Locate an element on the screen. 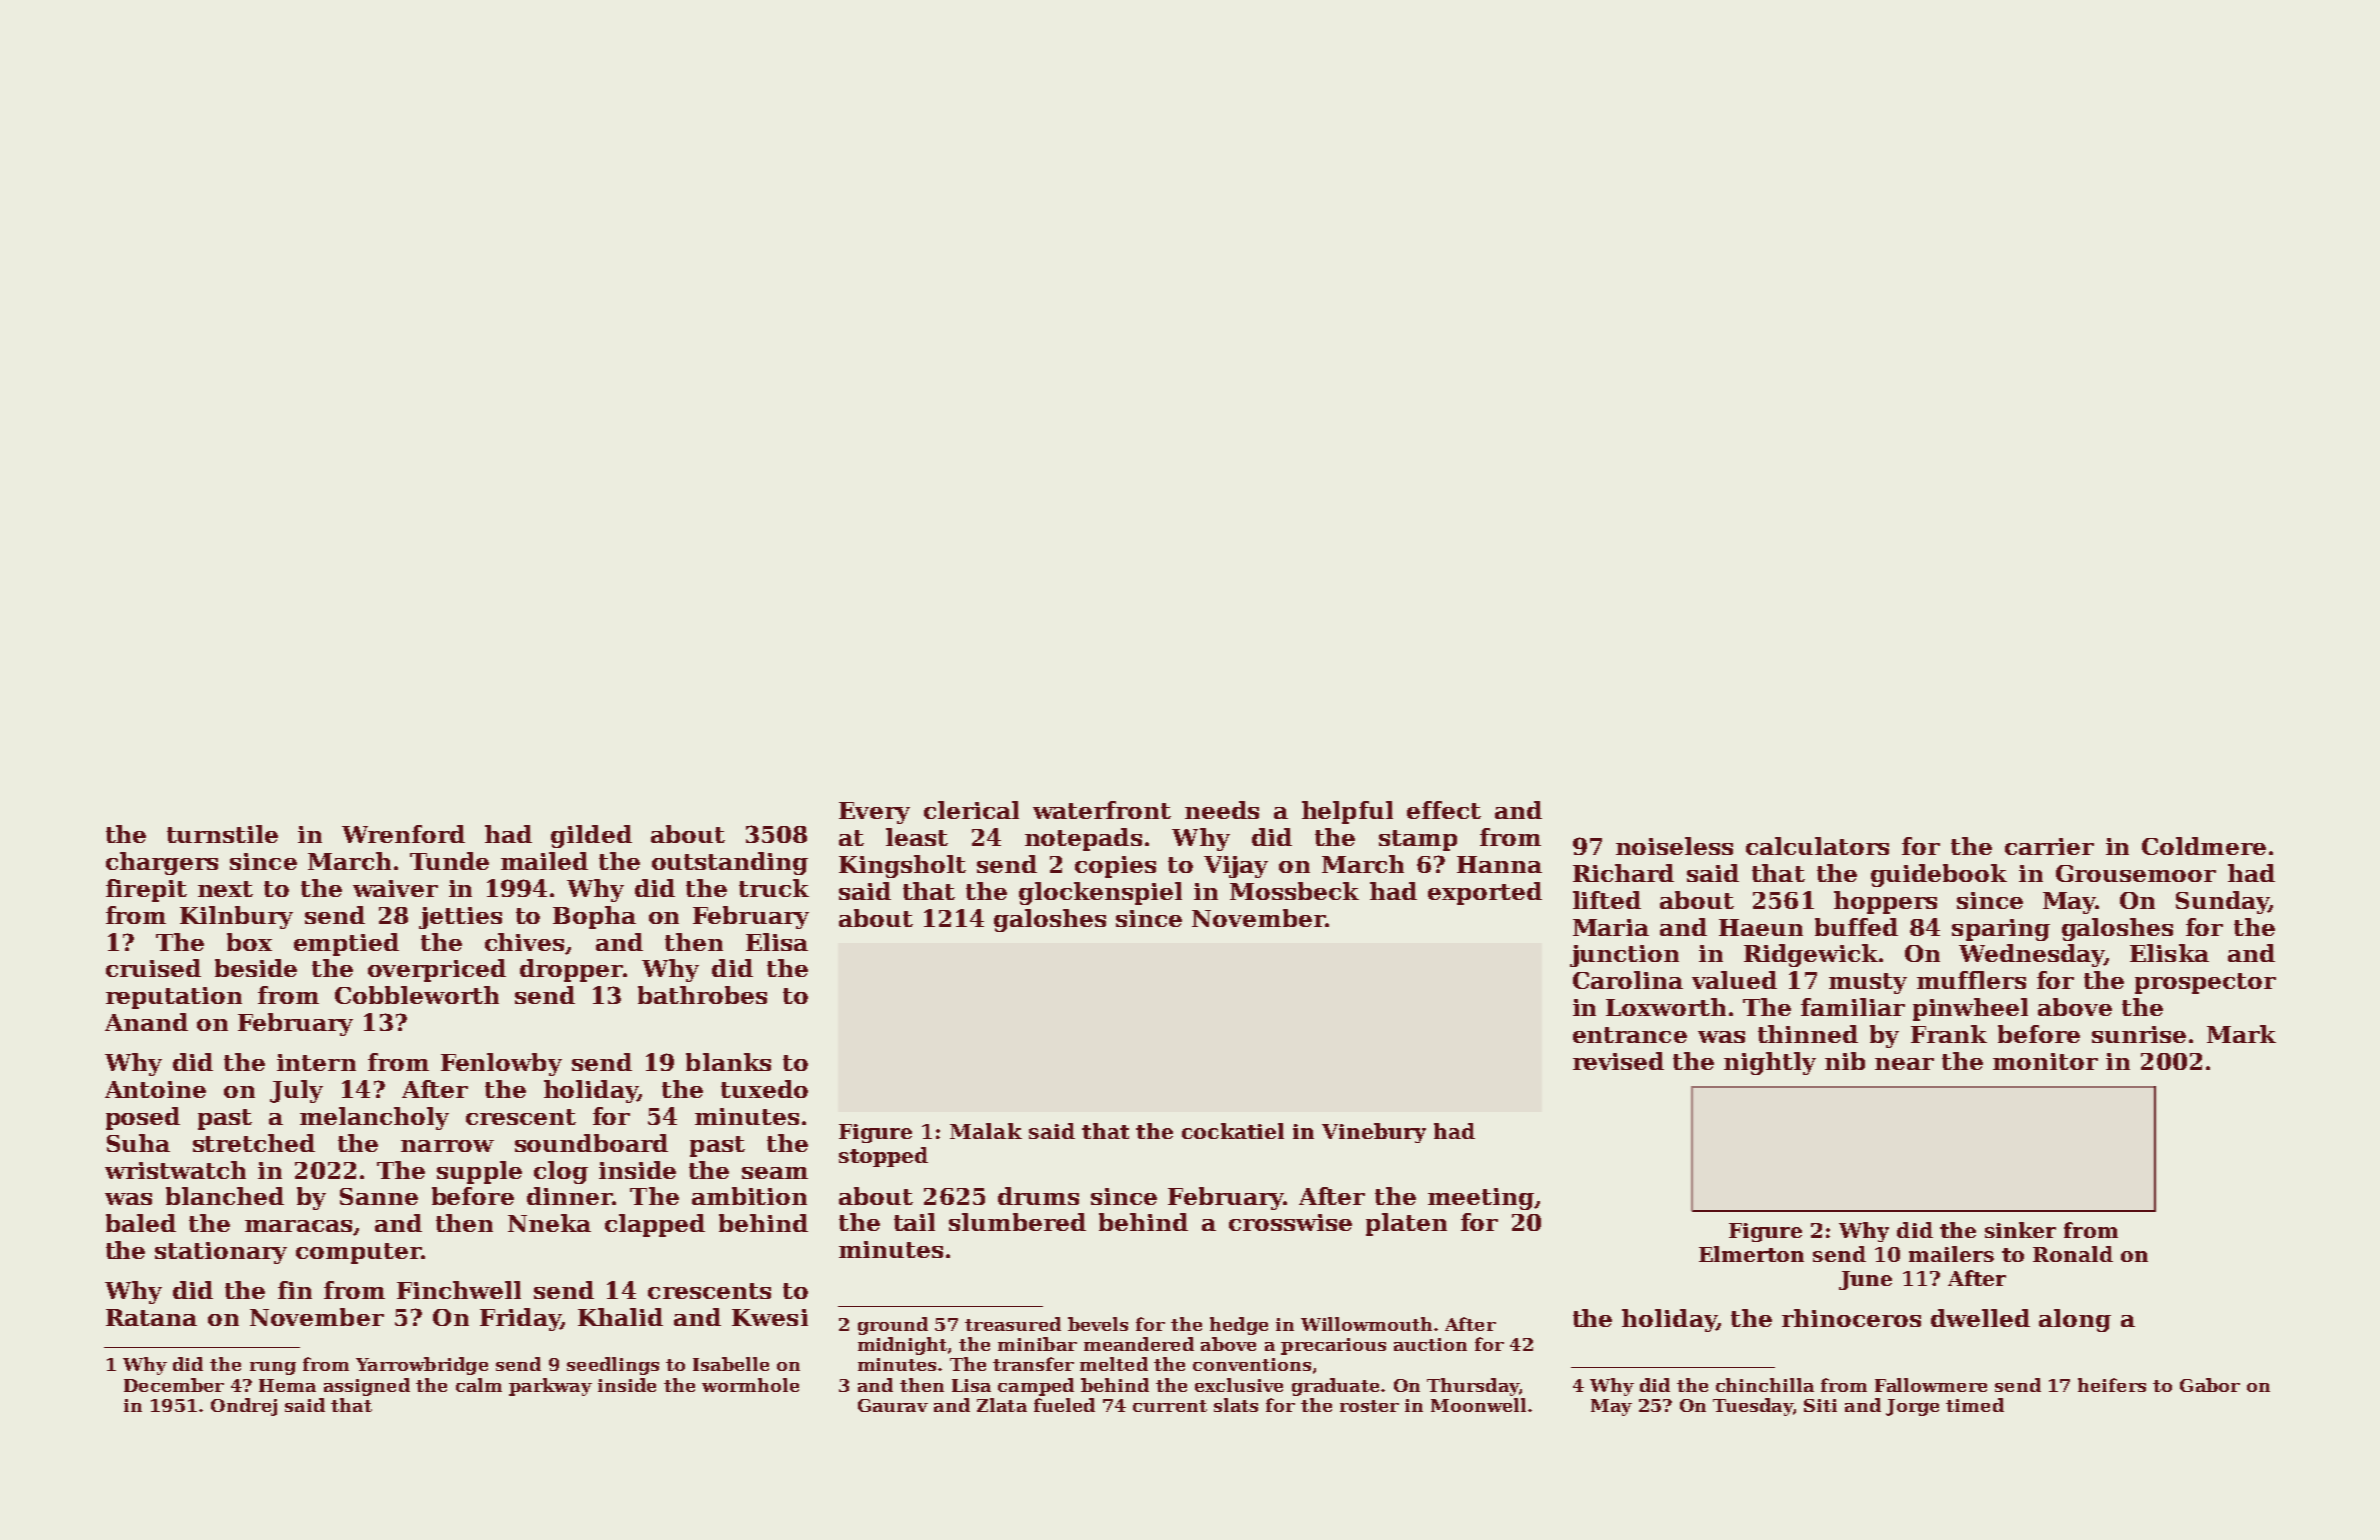 Image resolution: width=2380 pixels, height=1540 pixels. Ondrej is located at coordinates (244, 1407).
